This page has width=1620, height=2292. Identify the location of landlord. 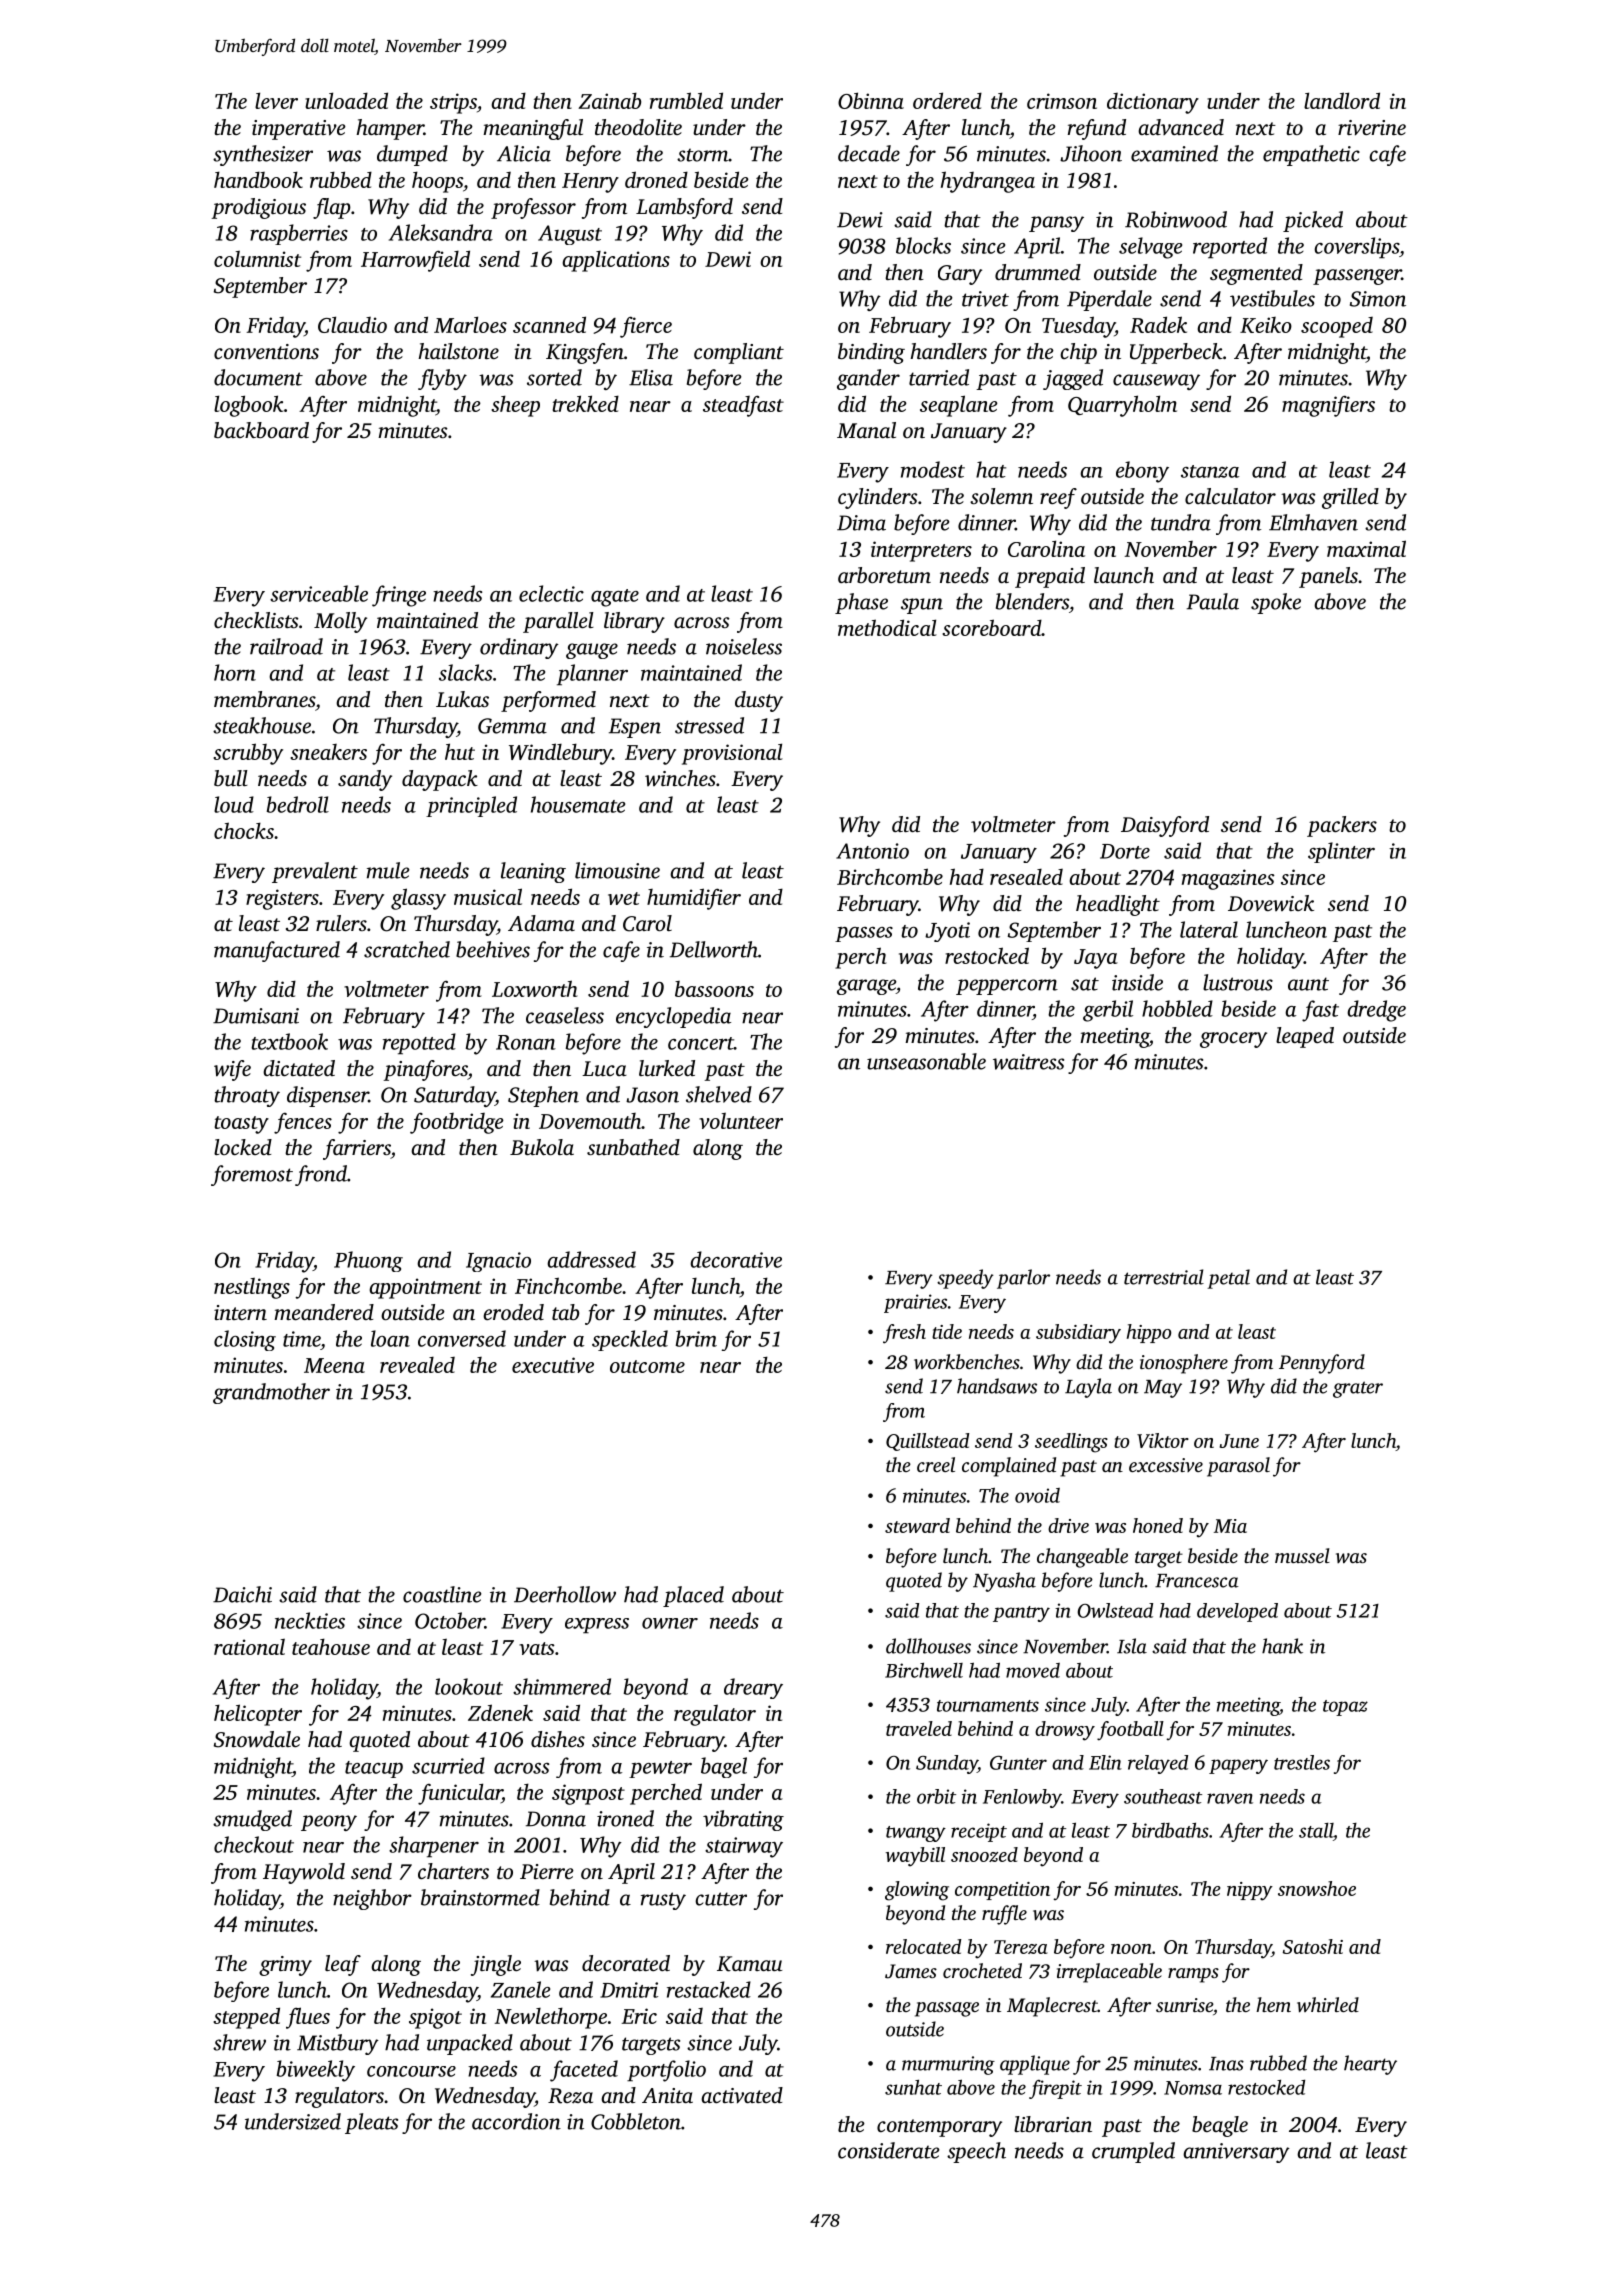
(1342, 100).
